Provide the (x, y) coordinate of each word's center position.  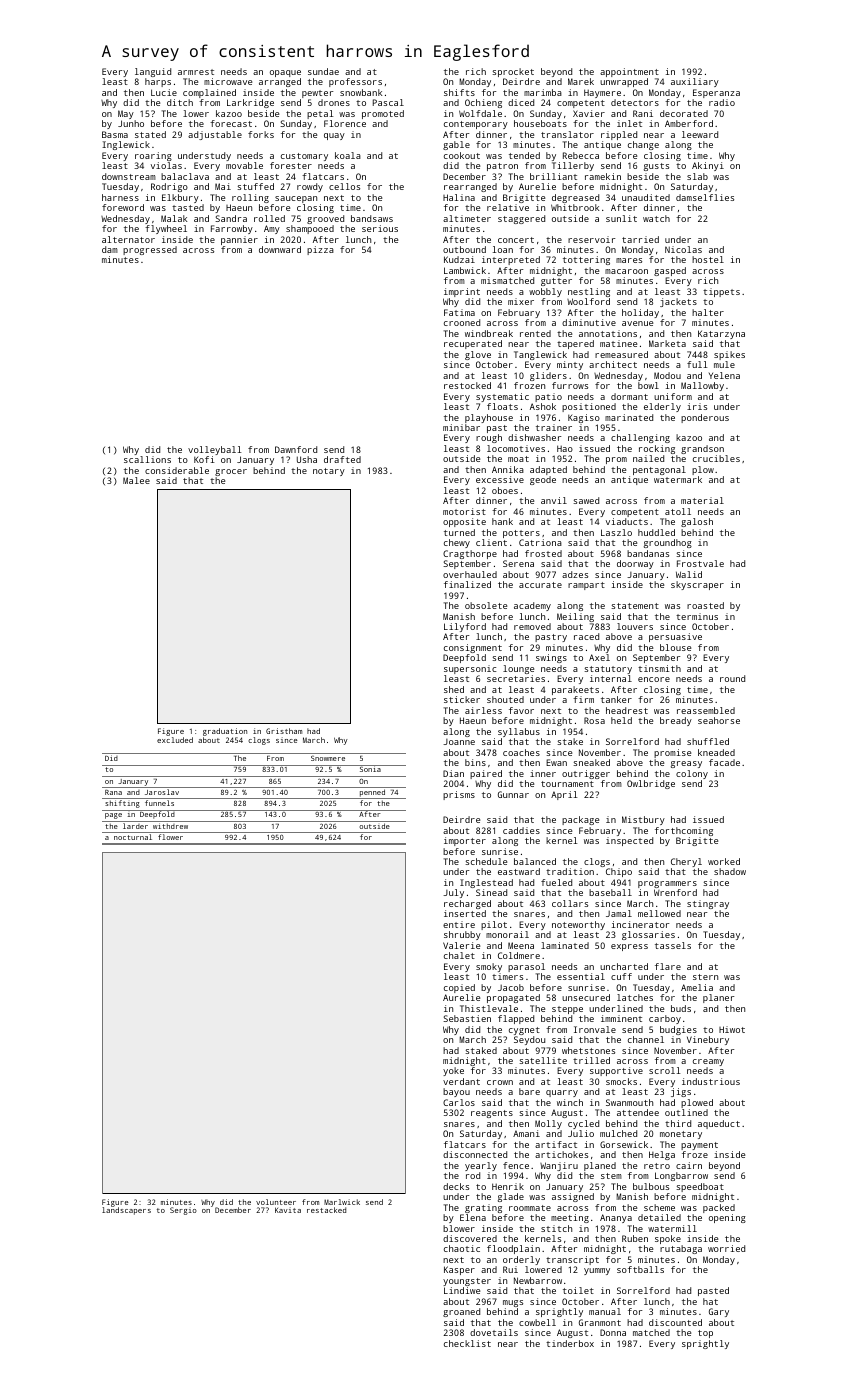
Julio (581, 1133)
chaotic (462, 1248)
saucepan (296, 199)
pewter (317, 94)
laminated (565, 945)
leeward (700, 134)
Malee (136, 480)
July (453, 893)
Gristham (284, 731)
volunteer (276, 1202)
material (702, 500)
